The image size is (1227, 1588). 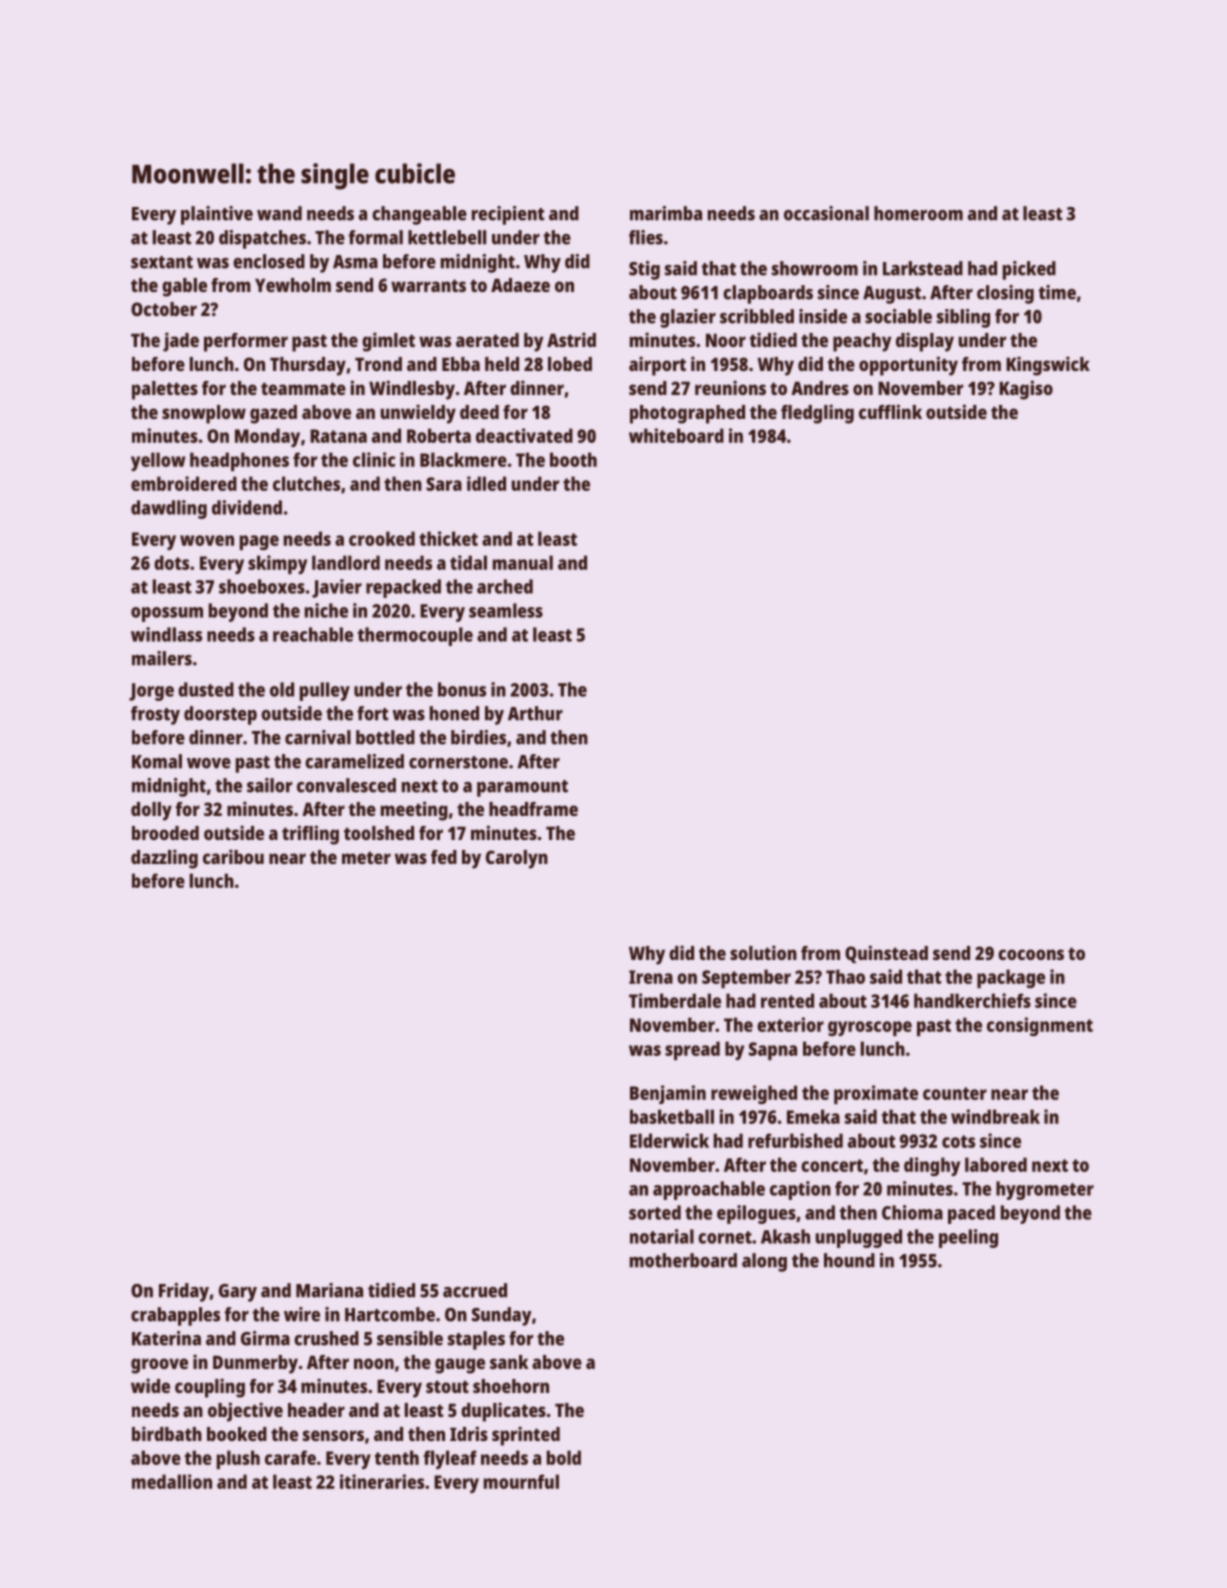 What do you see at coordinates (388, 342) in the screenshot?
I see `gimlet` at bounding box center [388, 342].
